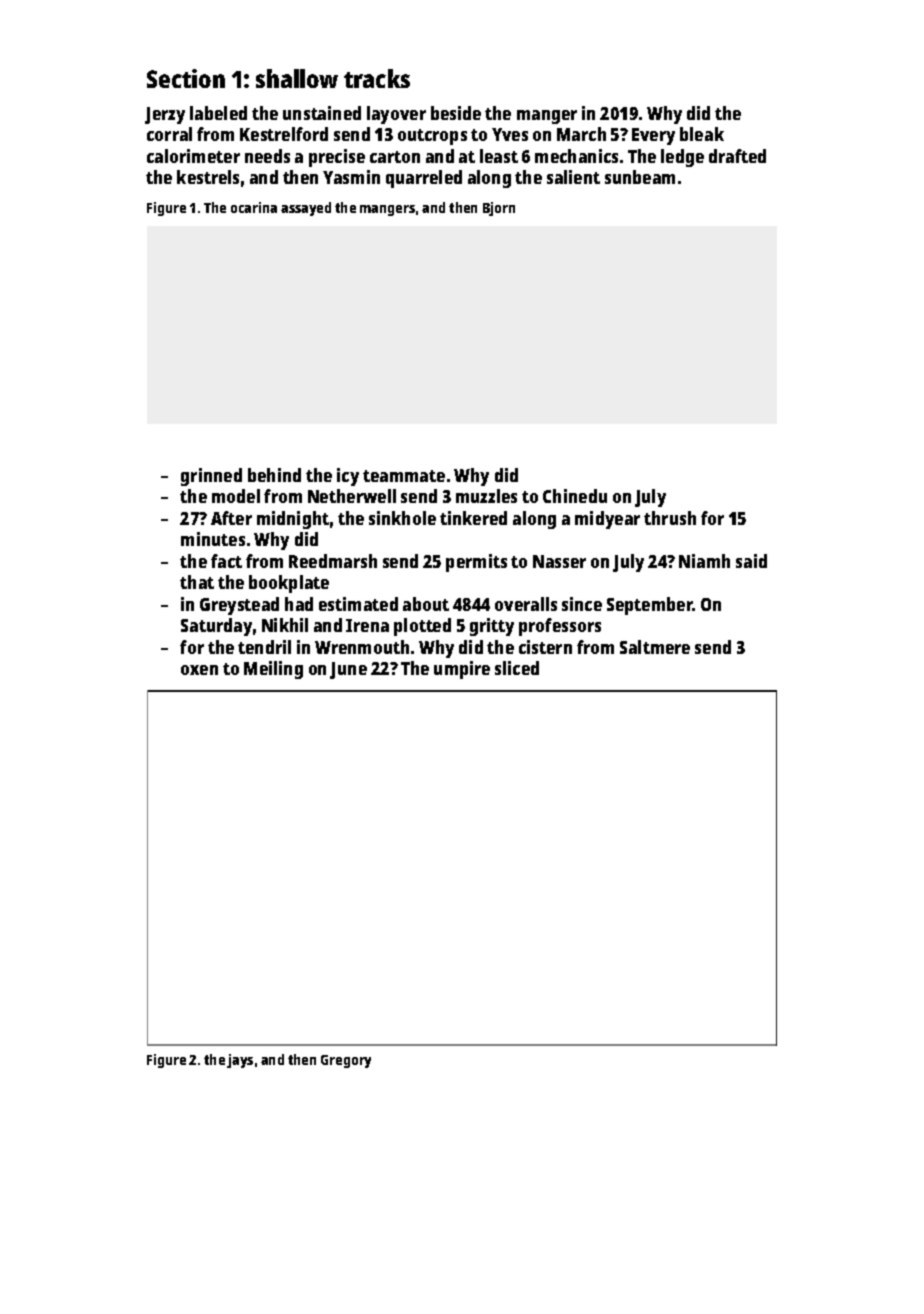  What do you see at coordinates (404, 476) in the screenshot?
I see `teammate` at bounding box center [404, 476].
